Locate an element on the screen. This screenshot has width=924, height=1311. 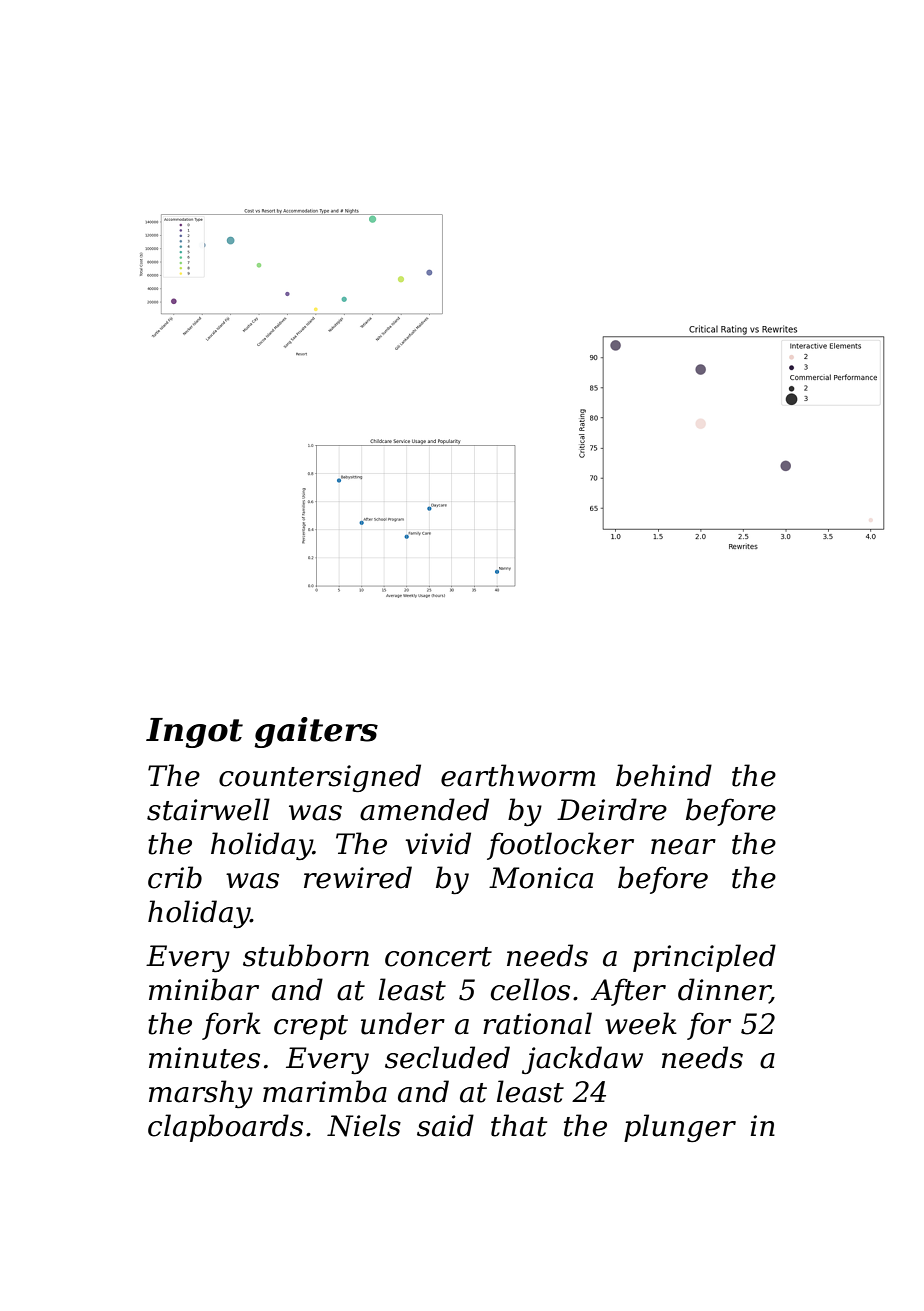
gaiters is located at coordinates (316, 732).
